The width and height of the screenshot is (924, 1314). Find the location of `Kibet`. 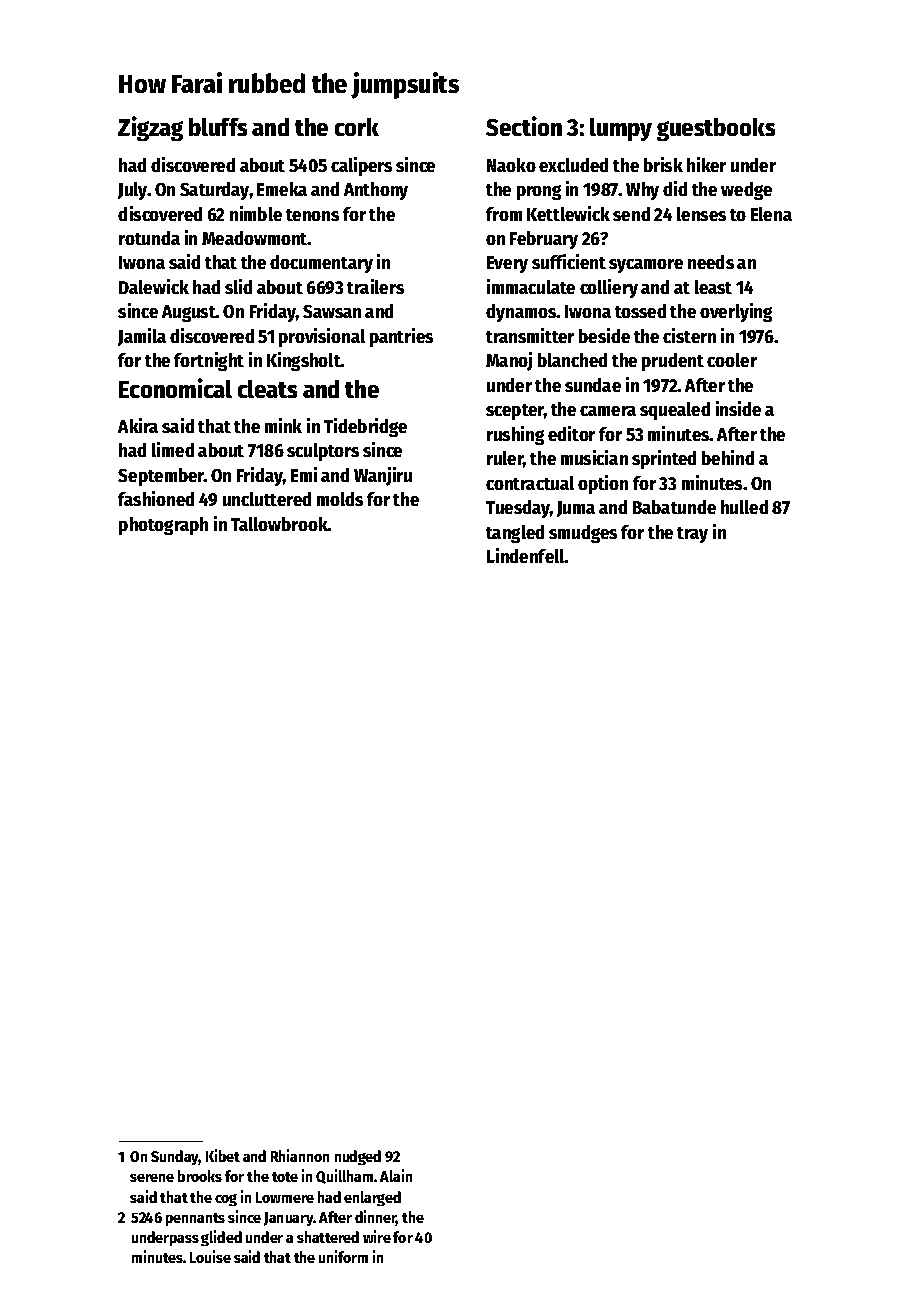

Kibet is located at coordinates (223, 1155).
